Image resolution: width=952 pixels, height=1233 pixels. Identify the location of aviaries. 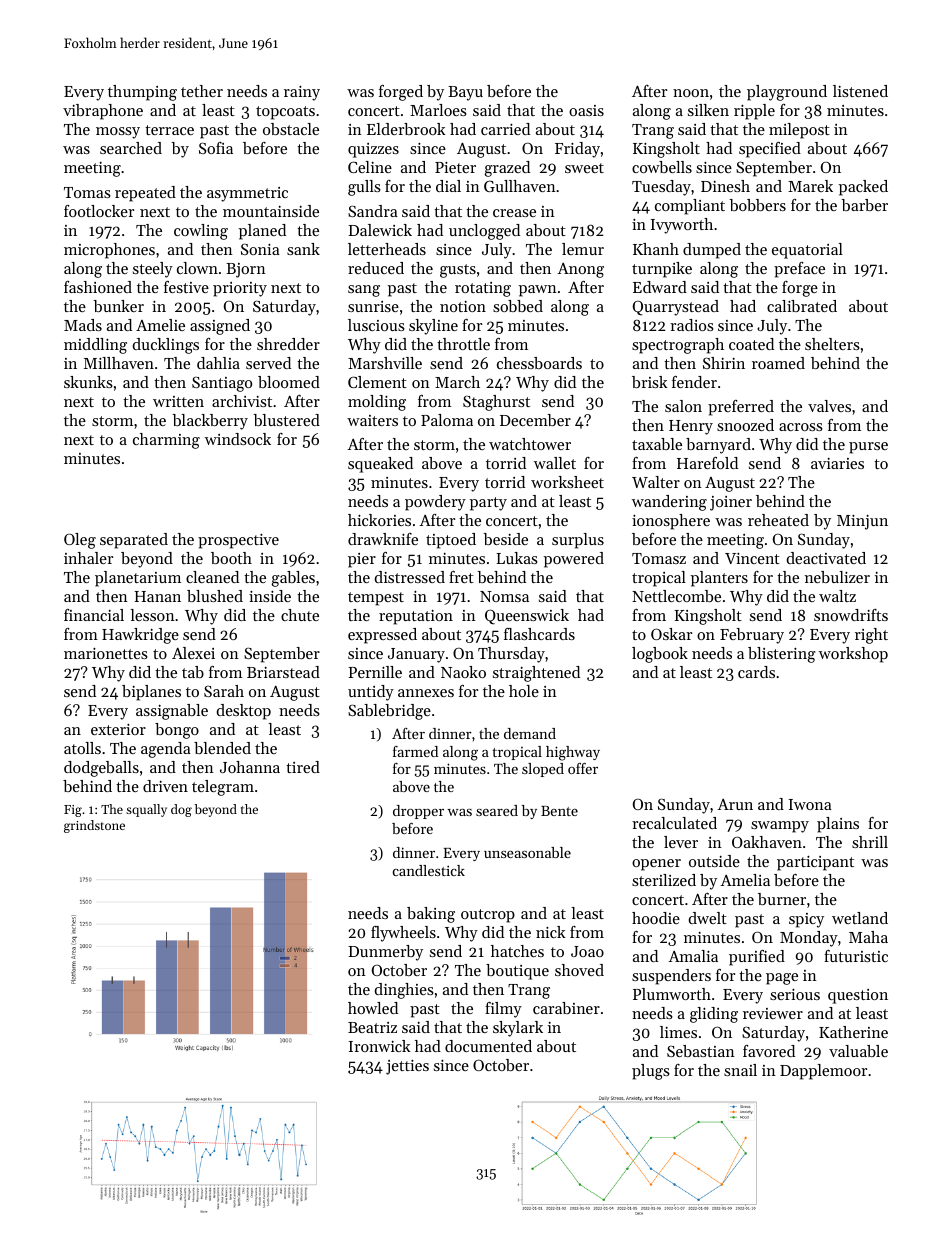
(837, 463).
